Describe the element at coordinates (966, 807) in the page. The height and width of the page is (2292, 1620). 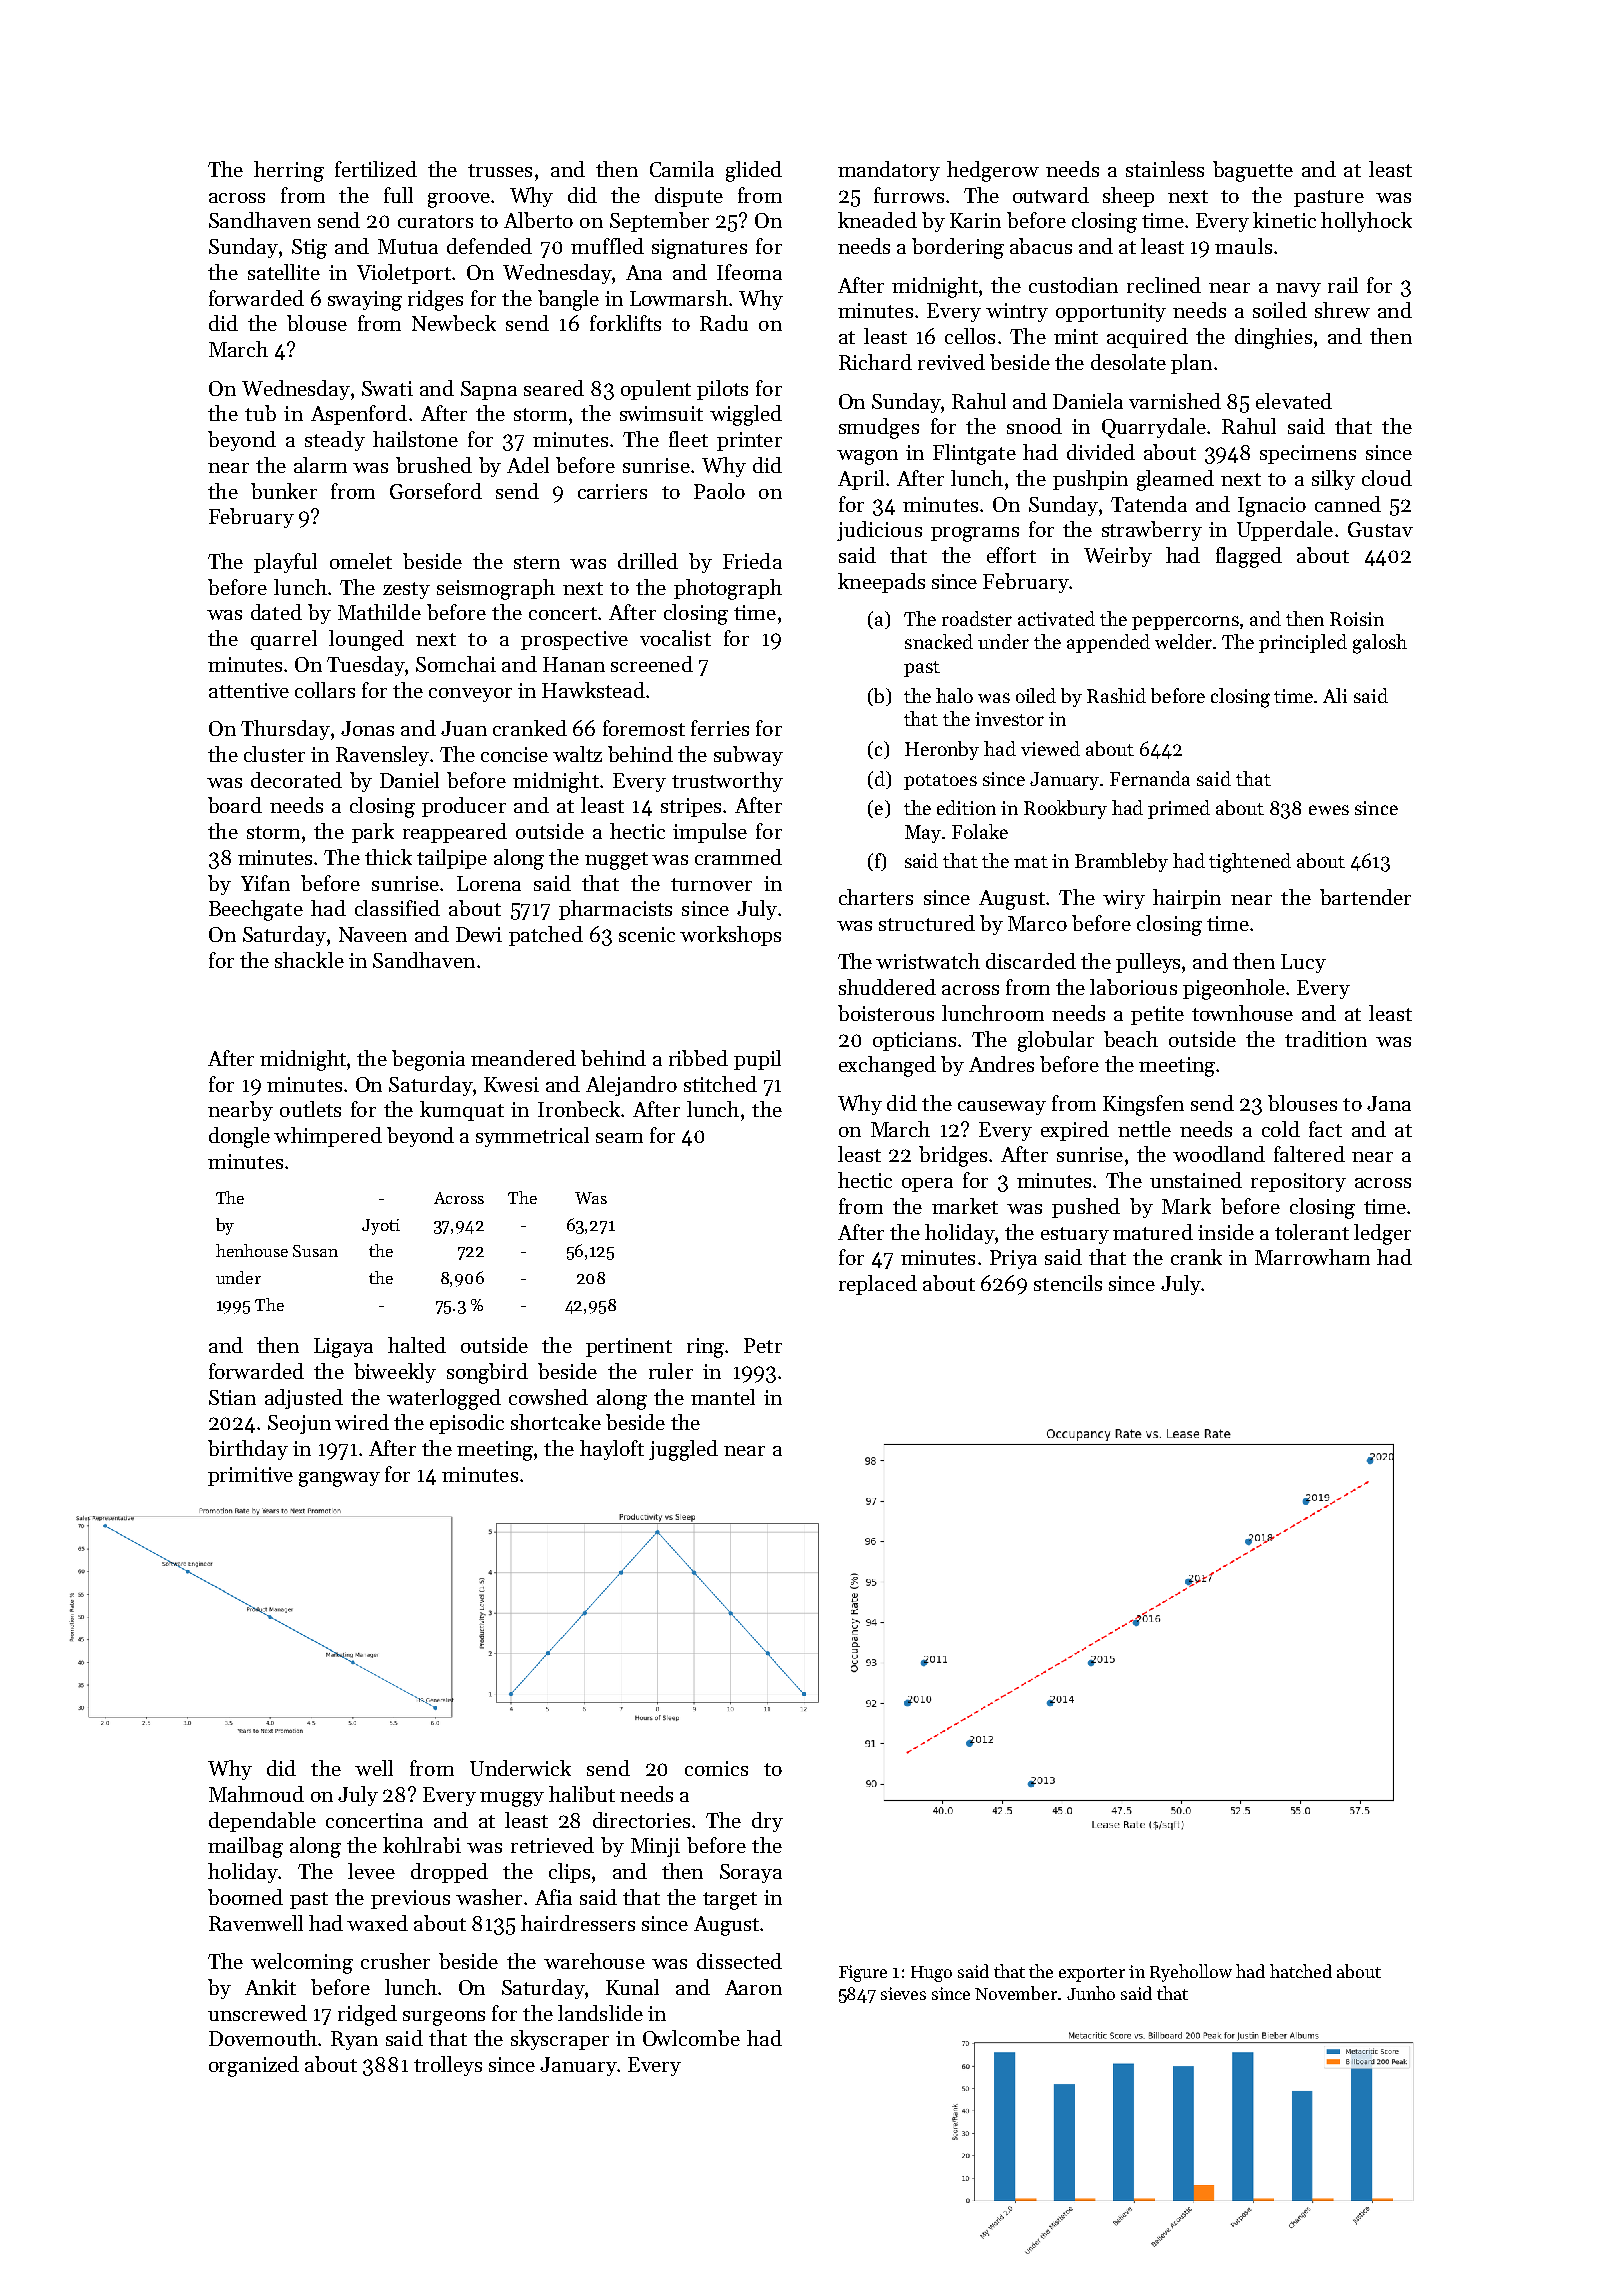
I see `edition` at that location.
